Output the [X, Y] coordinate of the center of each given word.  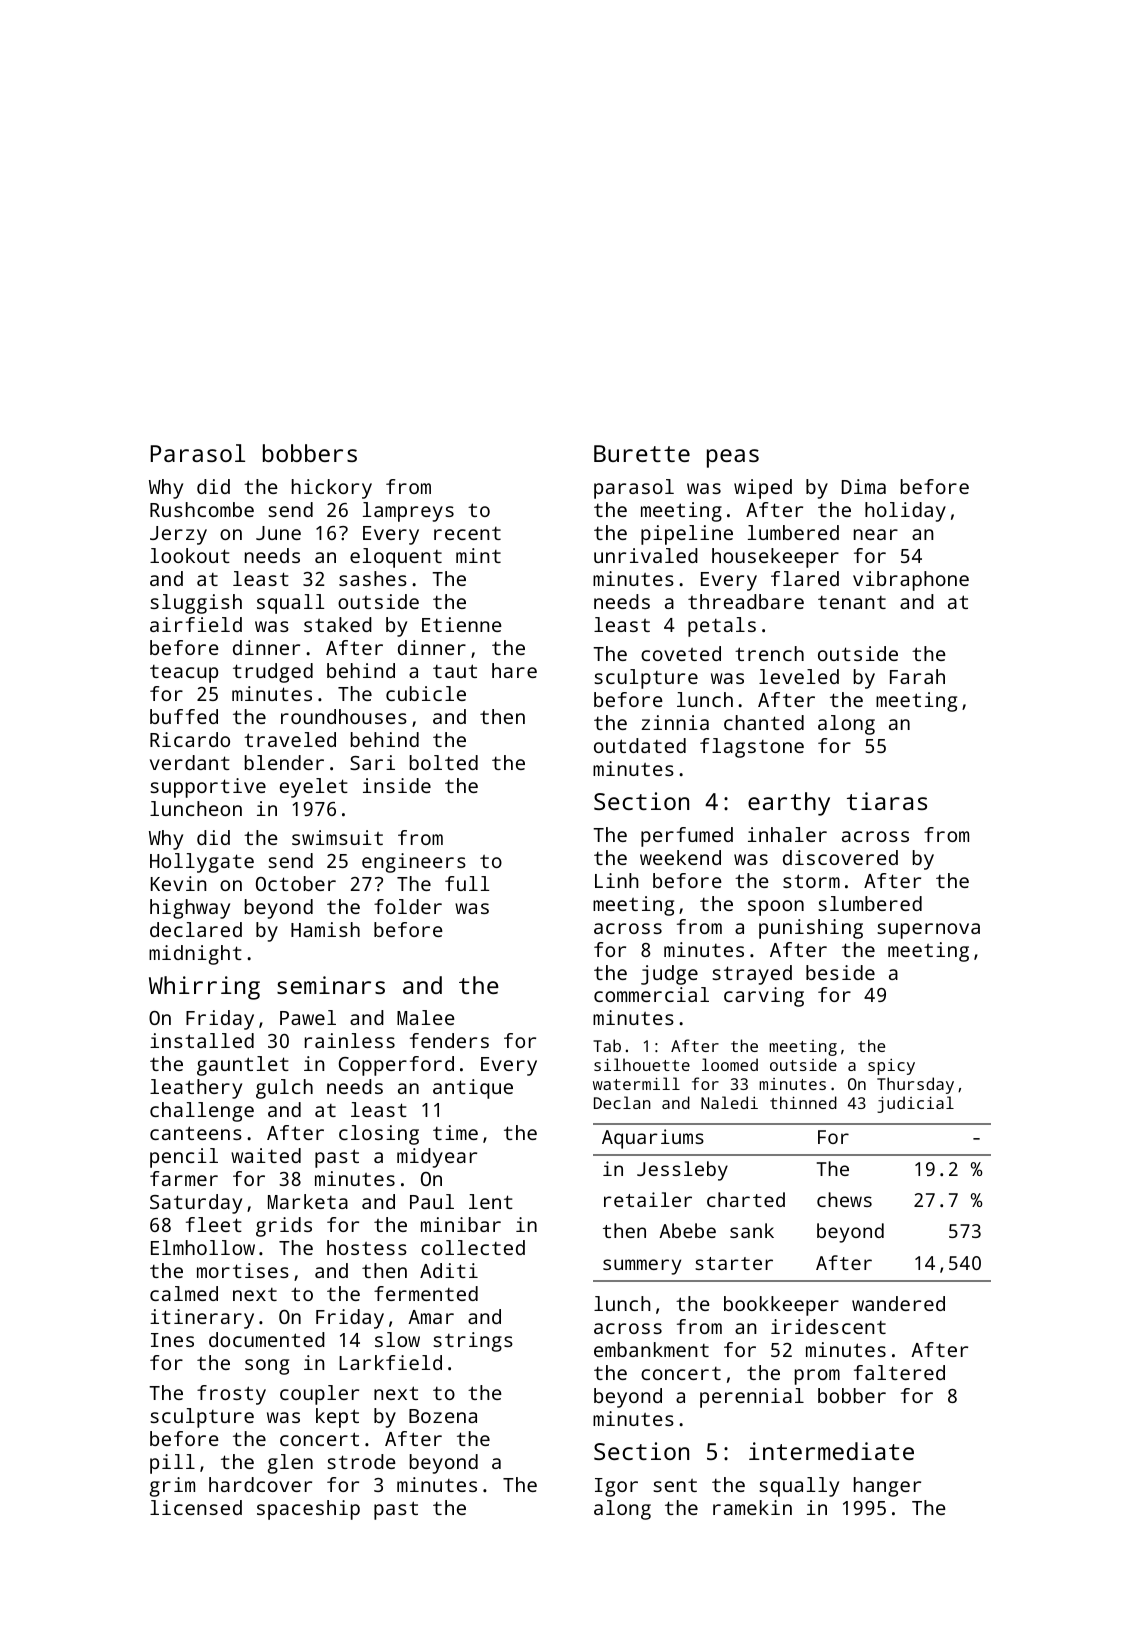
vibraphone [911, 581]
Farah [917, 676]
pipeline [687, 535]
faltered [899, 1372]
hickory [332, 489]
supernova [928, 931]
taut [455, 671]
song [267, 1367]
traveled [290, 739]
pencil [184, 1158]
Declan [622, 1102]
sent [675, 1485]
